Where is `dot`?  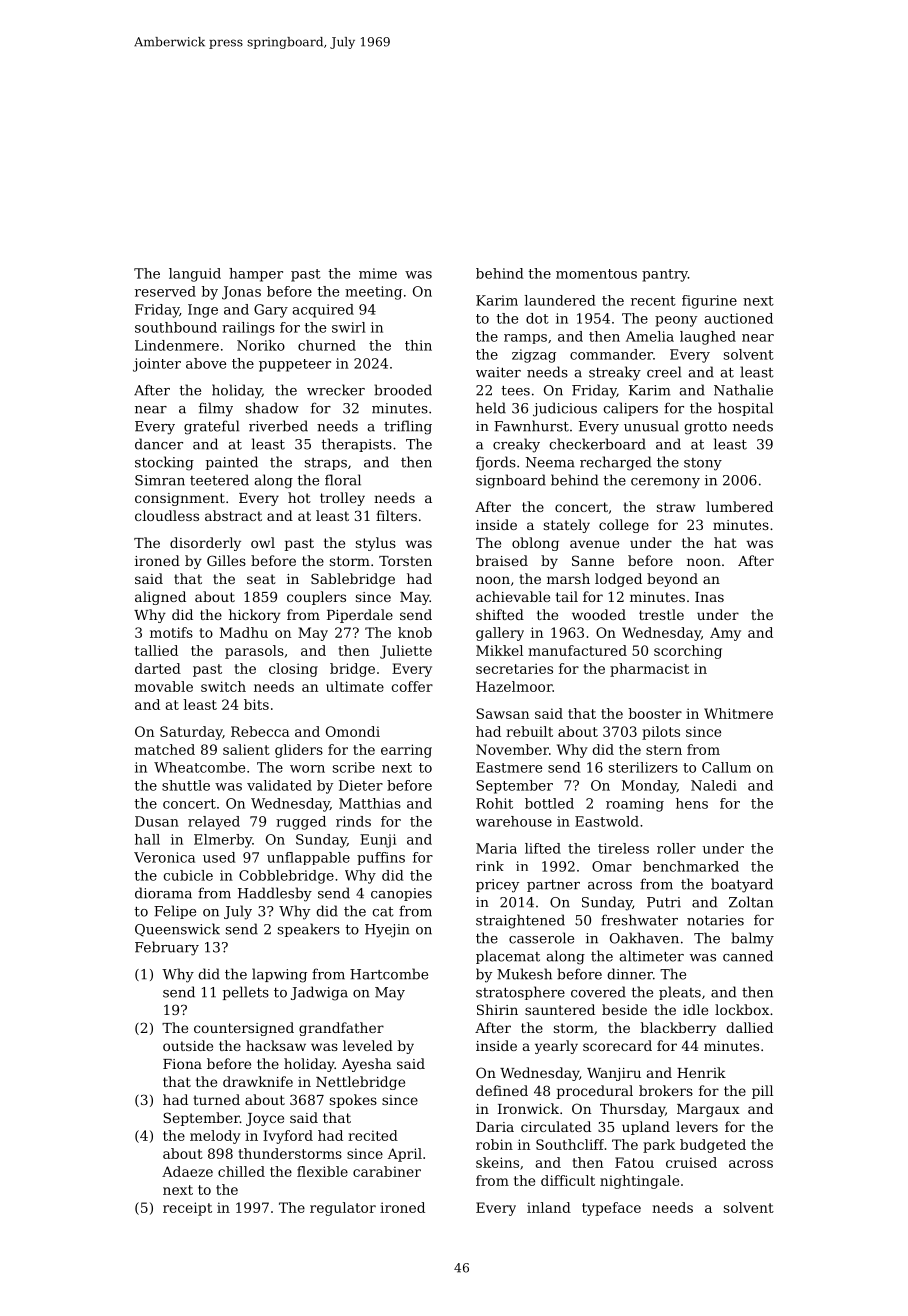 dot is located at coordinates (537, 318).
